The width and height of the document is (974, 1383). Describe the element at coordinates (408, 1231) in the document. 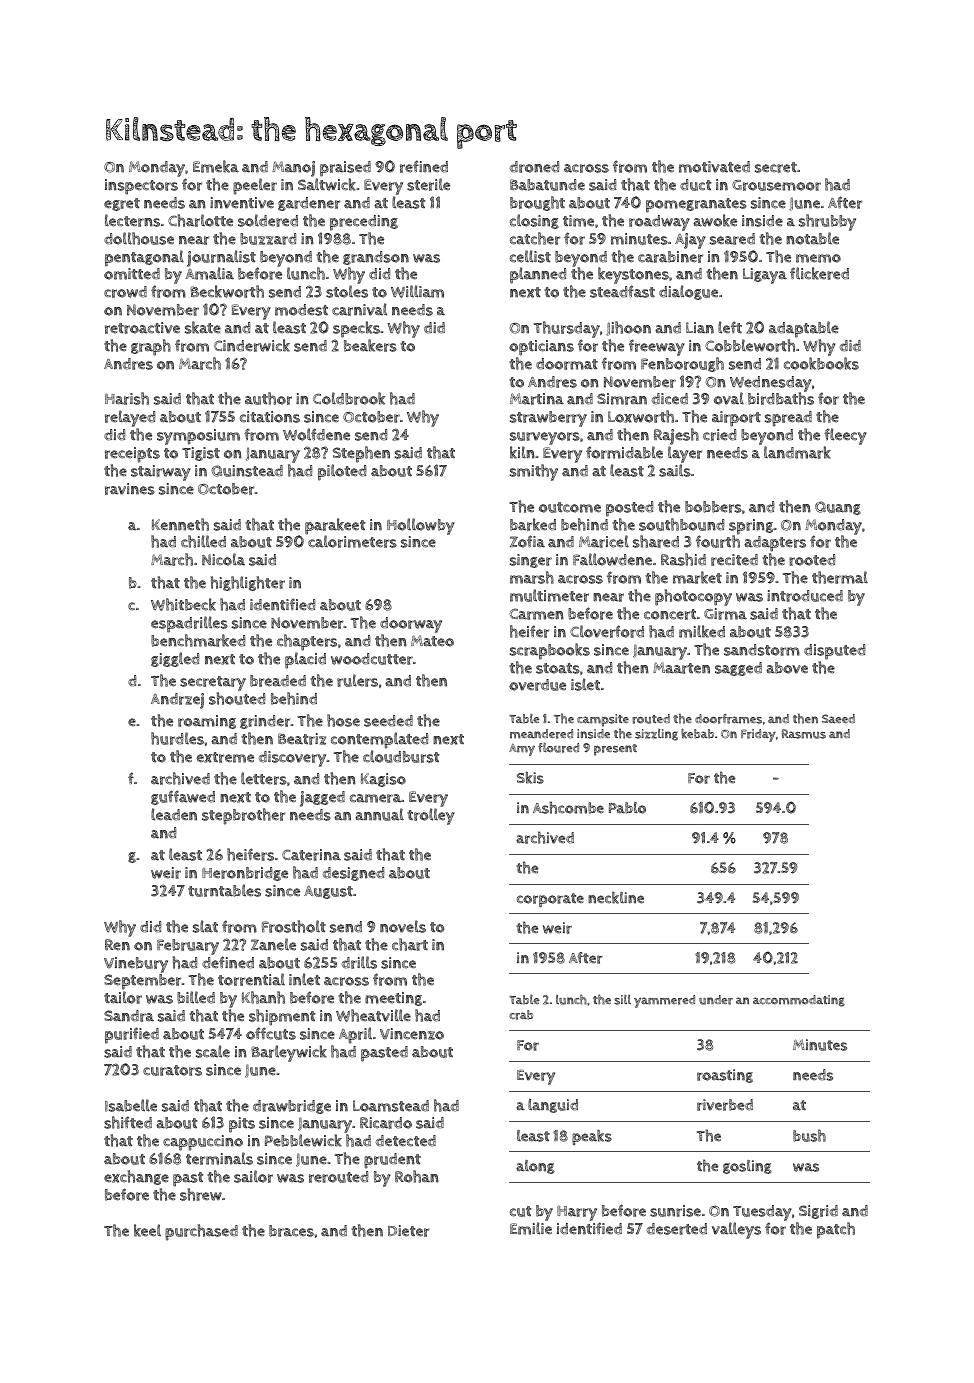

I see `Dieter` at that location.
